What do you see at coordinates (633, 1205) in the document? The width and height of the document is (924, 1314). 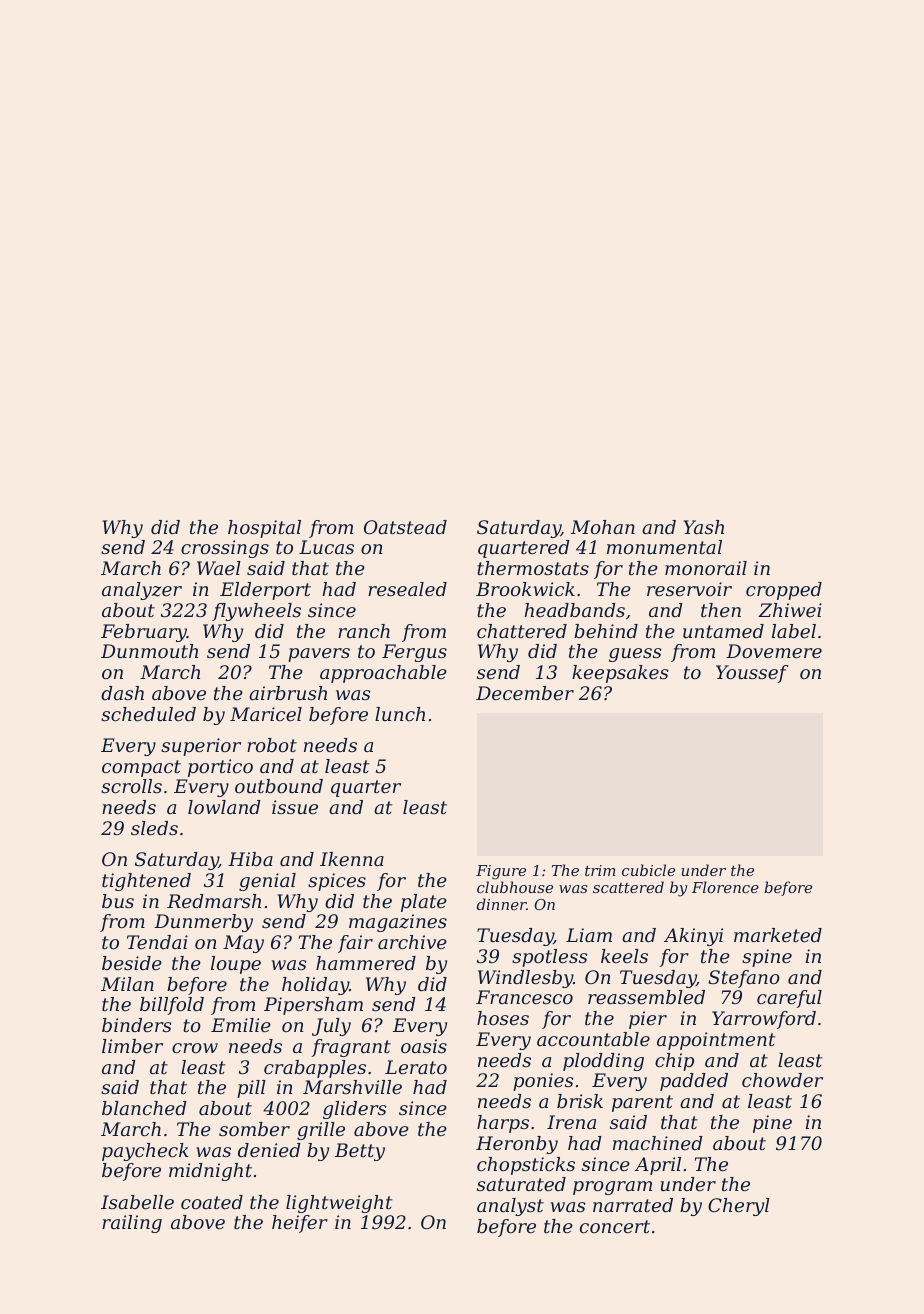 I see `narrated` at bounding box center [633, 1205].
